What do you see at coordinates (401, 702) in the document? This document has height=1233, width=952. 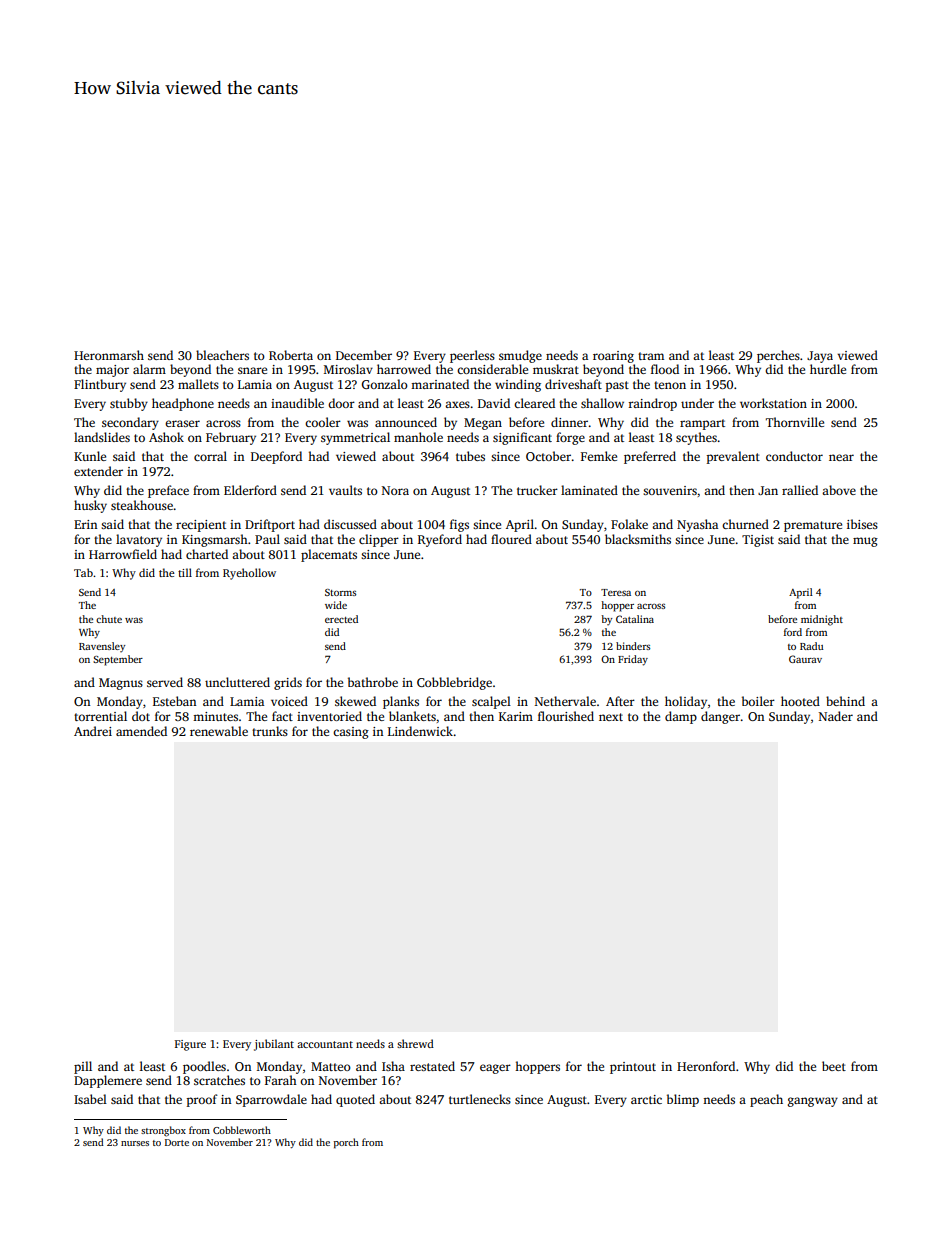 I see `planks` at bounding box center [401, 702].
